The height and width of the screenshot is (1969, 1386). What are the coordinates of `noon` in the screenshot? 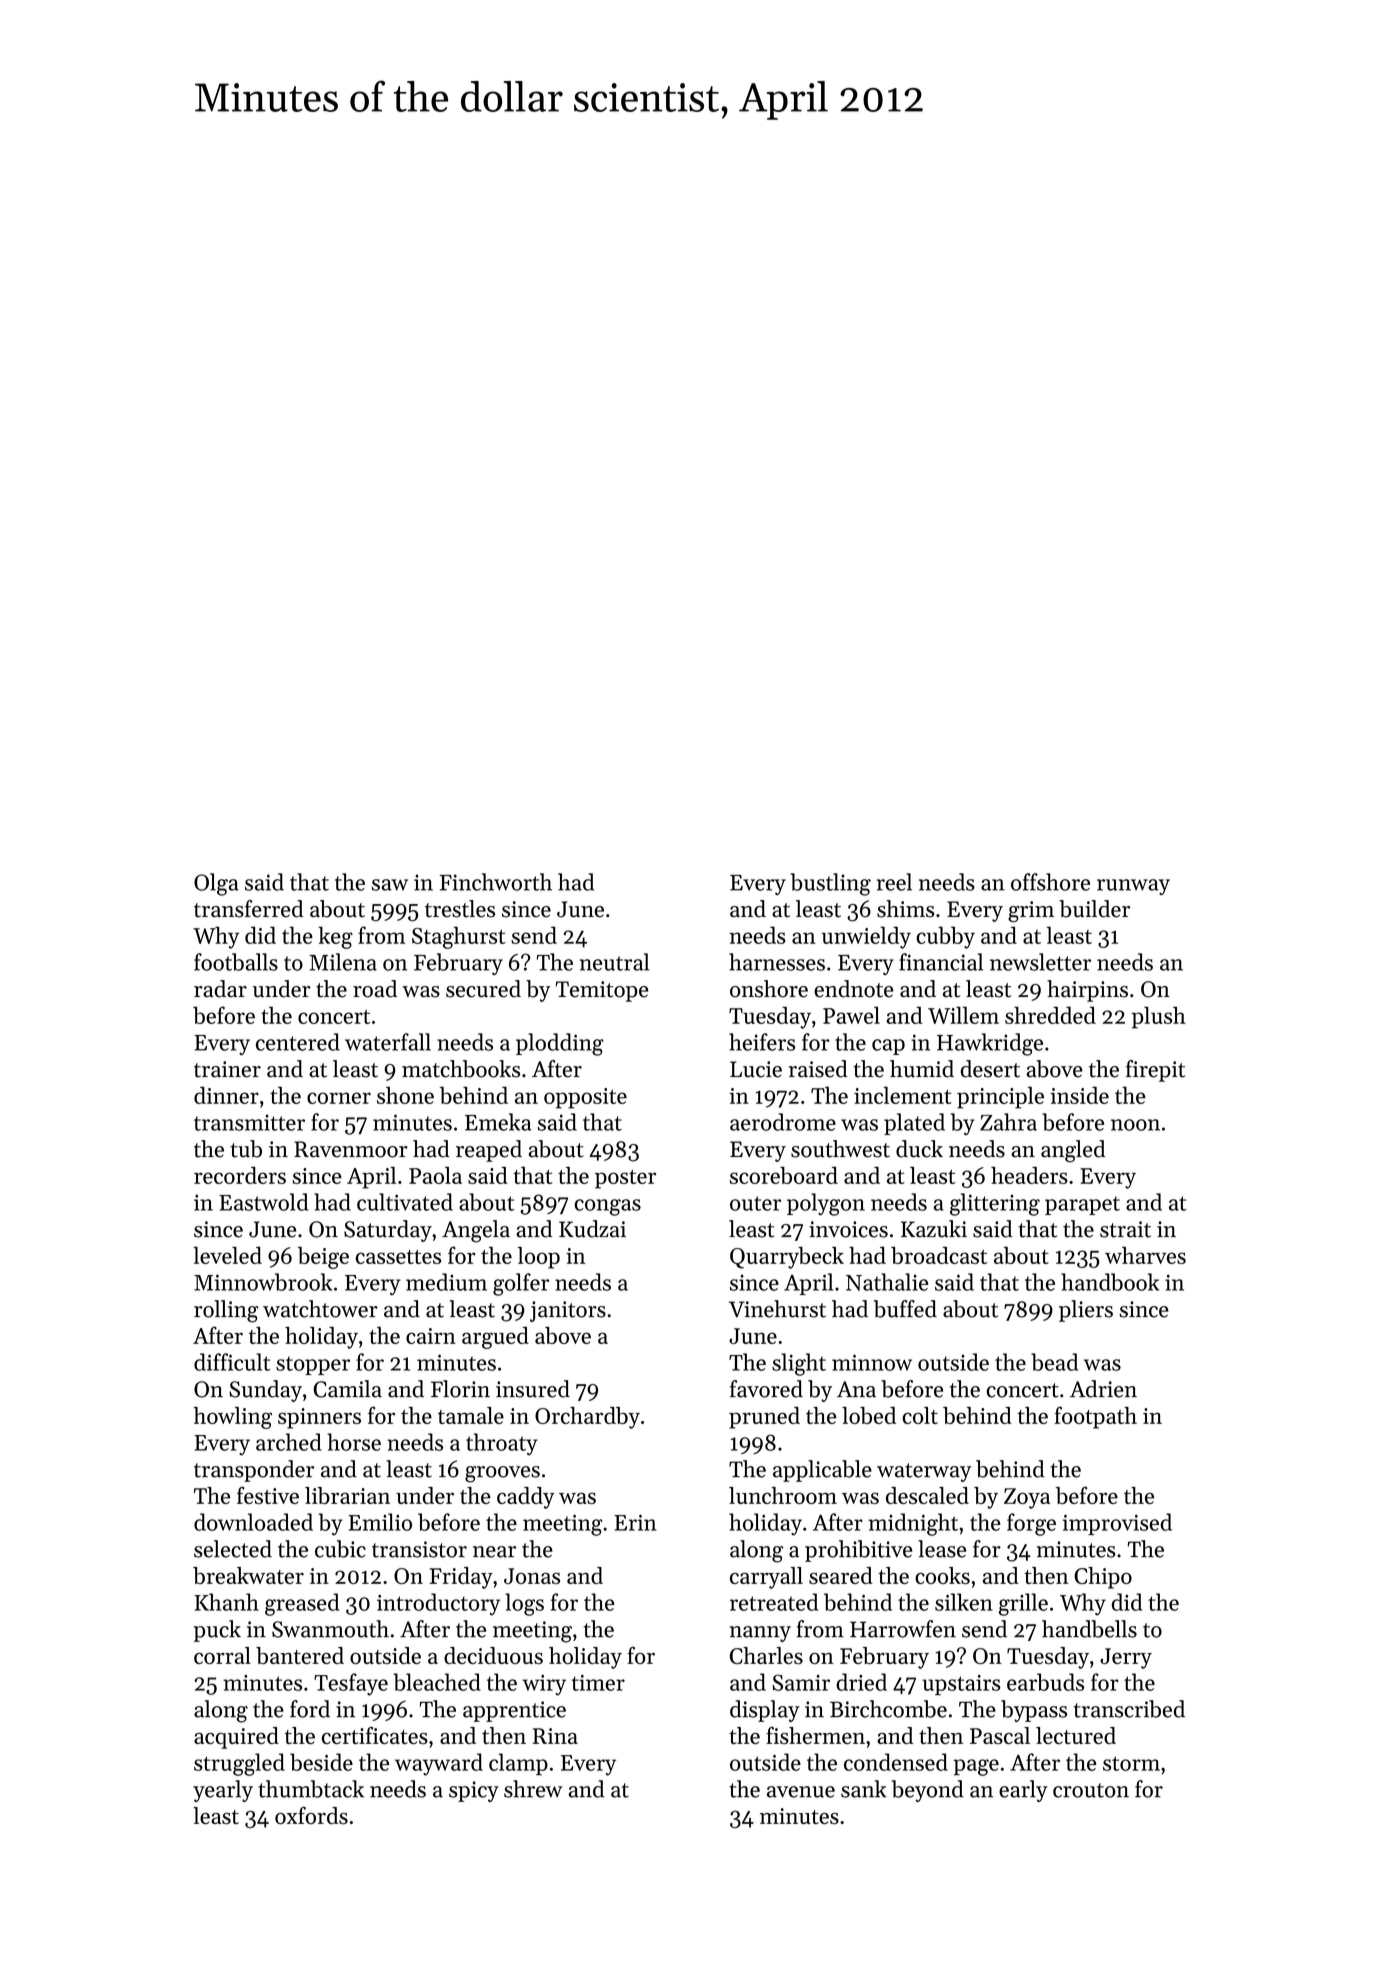 It's located at (1135, 1125).
